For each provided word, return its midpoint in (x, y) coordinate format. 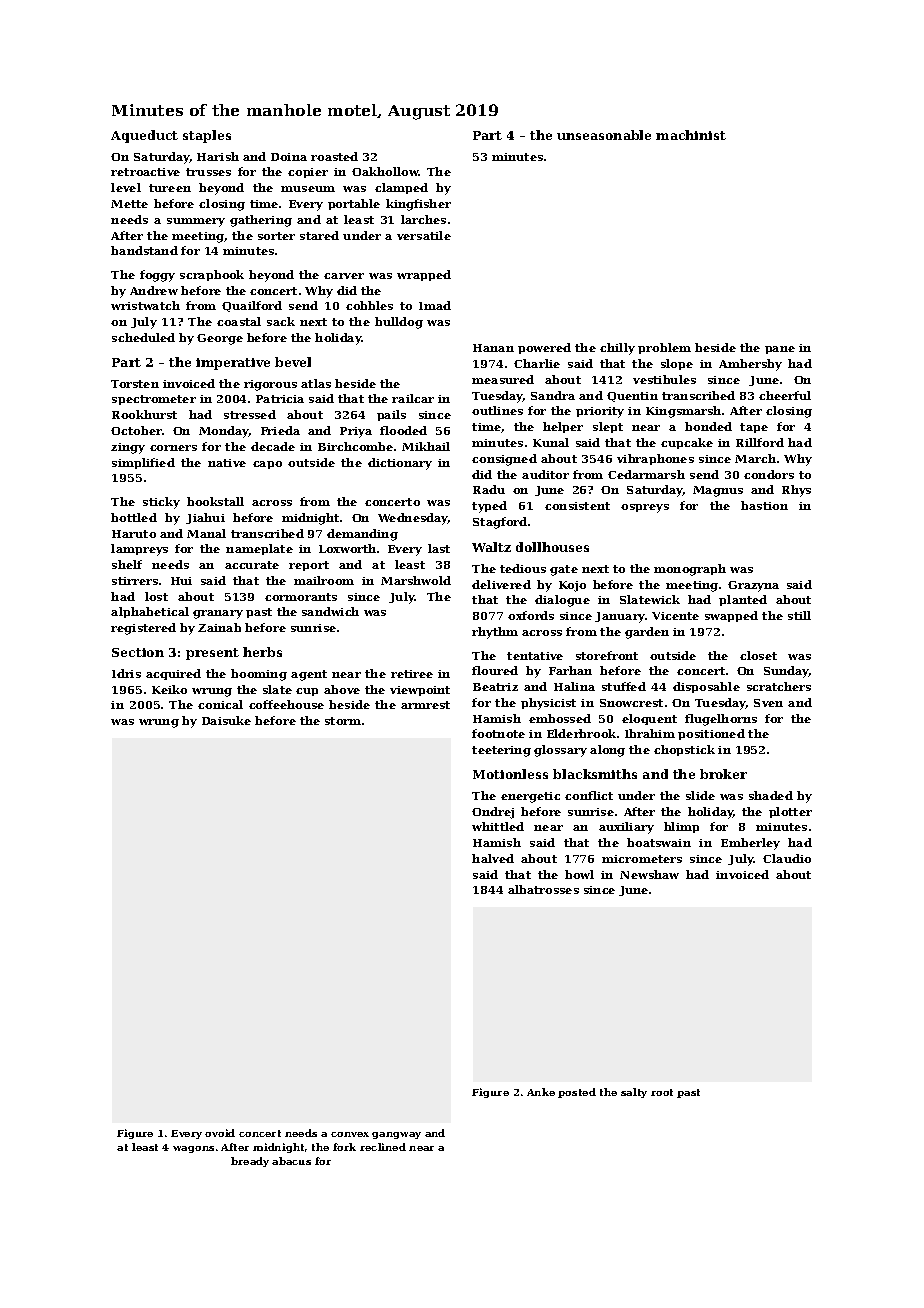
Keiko (169, 689)
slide (700, 795)
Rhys (796, 491)
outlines (497, 410)
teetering (501, 751)
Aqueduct (144, 136)
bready (250, 1162)
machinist (691, 135)
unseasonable (604, 135)
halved (493, 858)
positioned (711, 734)
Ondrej (493, 813)
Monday (224, 432)
